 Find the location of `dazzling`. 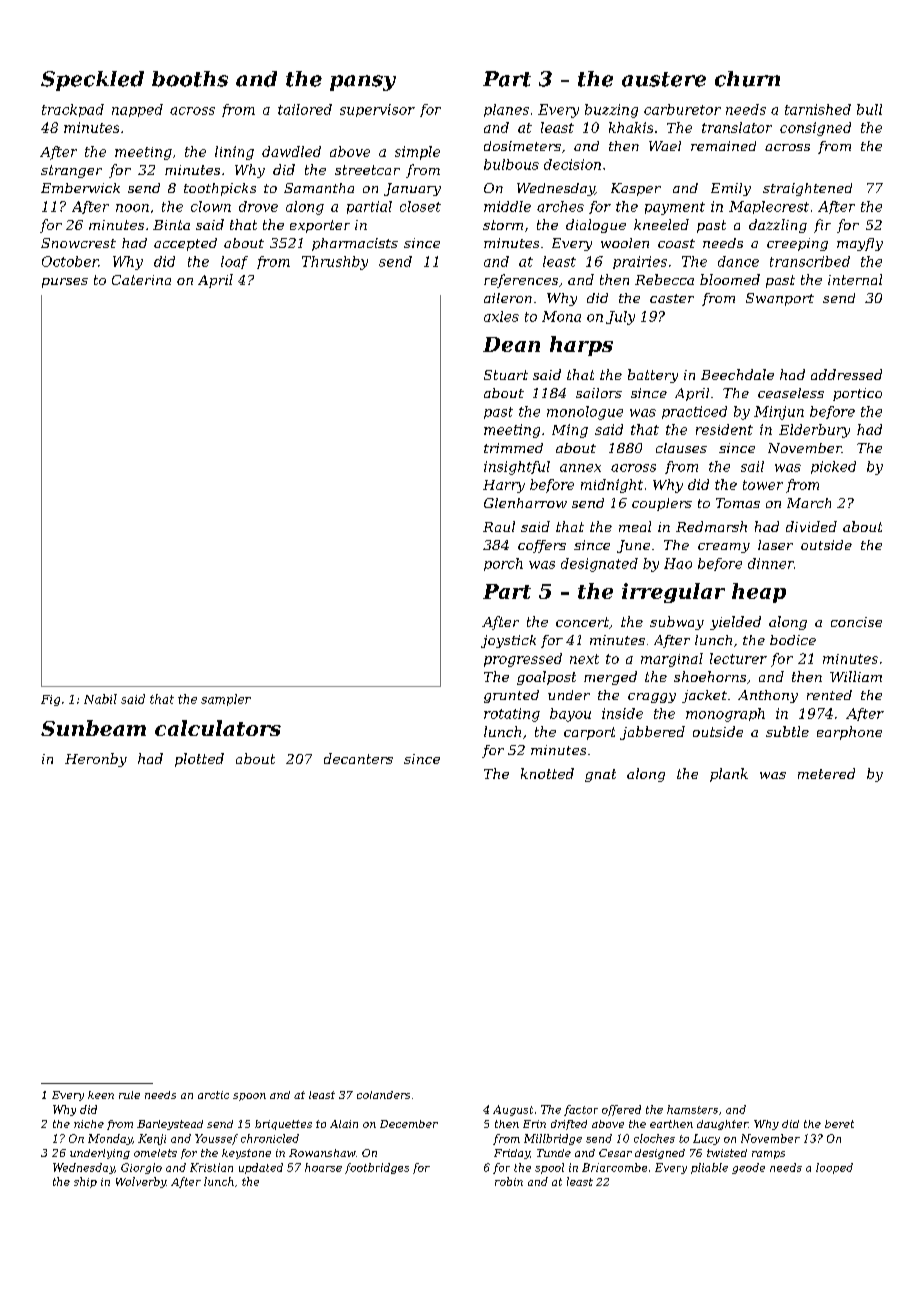

dazzling is located at coordinates (778, 226).
